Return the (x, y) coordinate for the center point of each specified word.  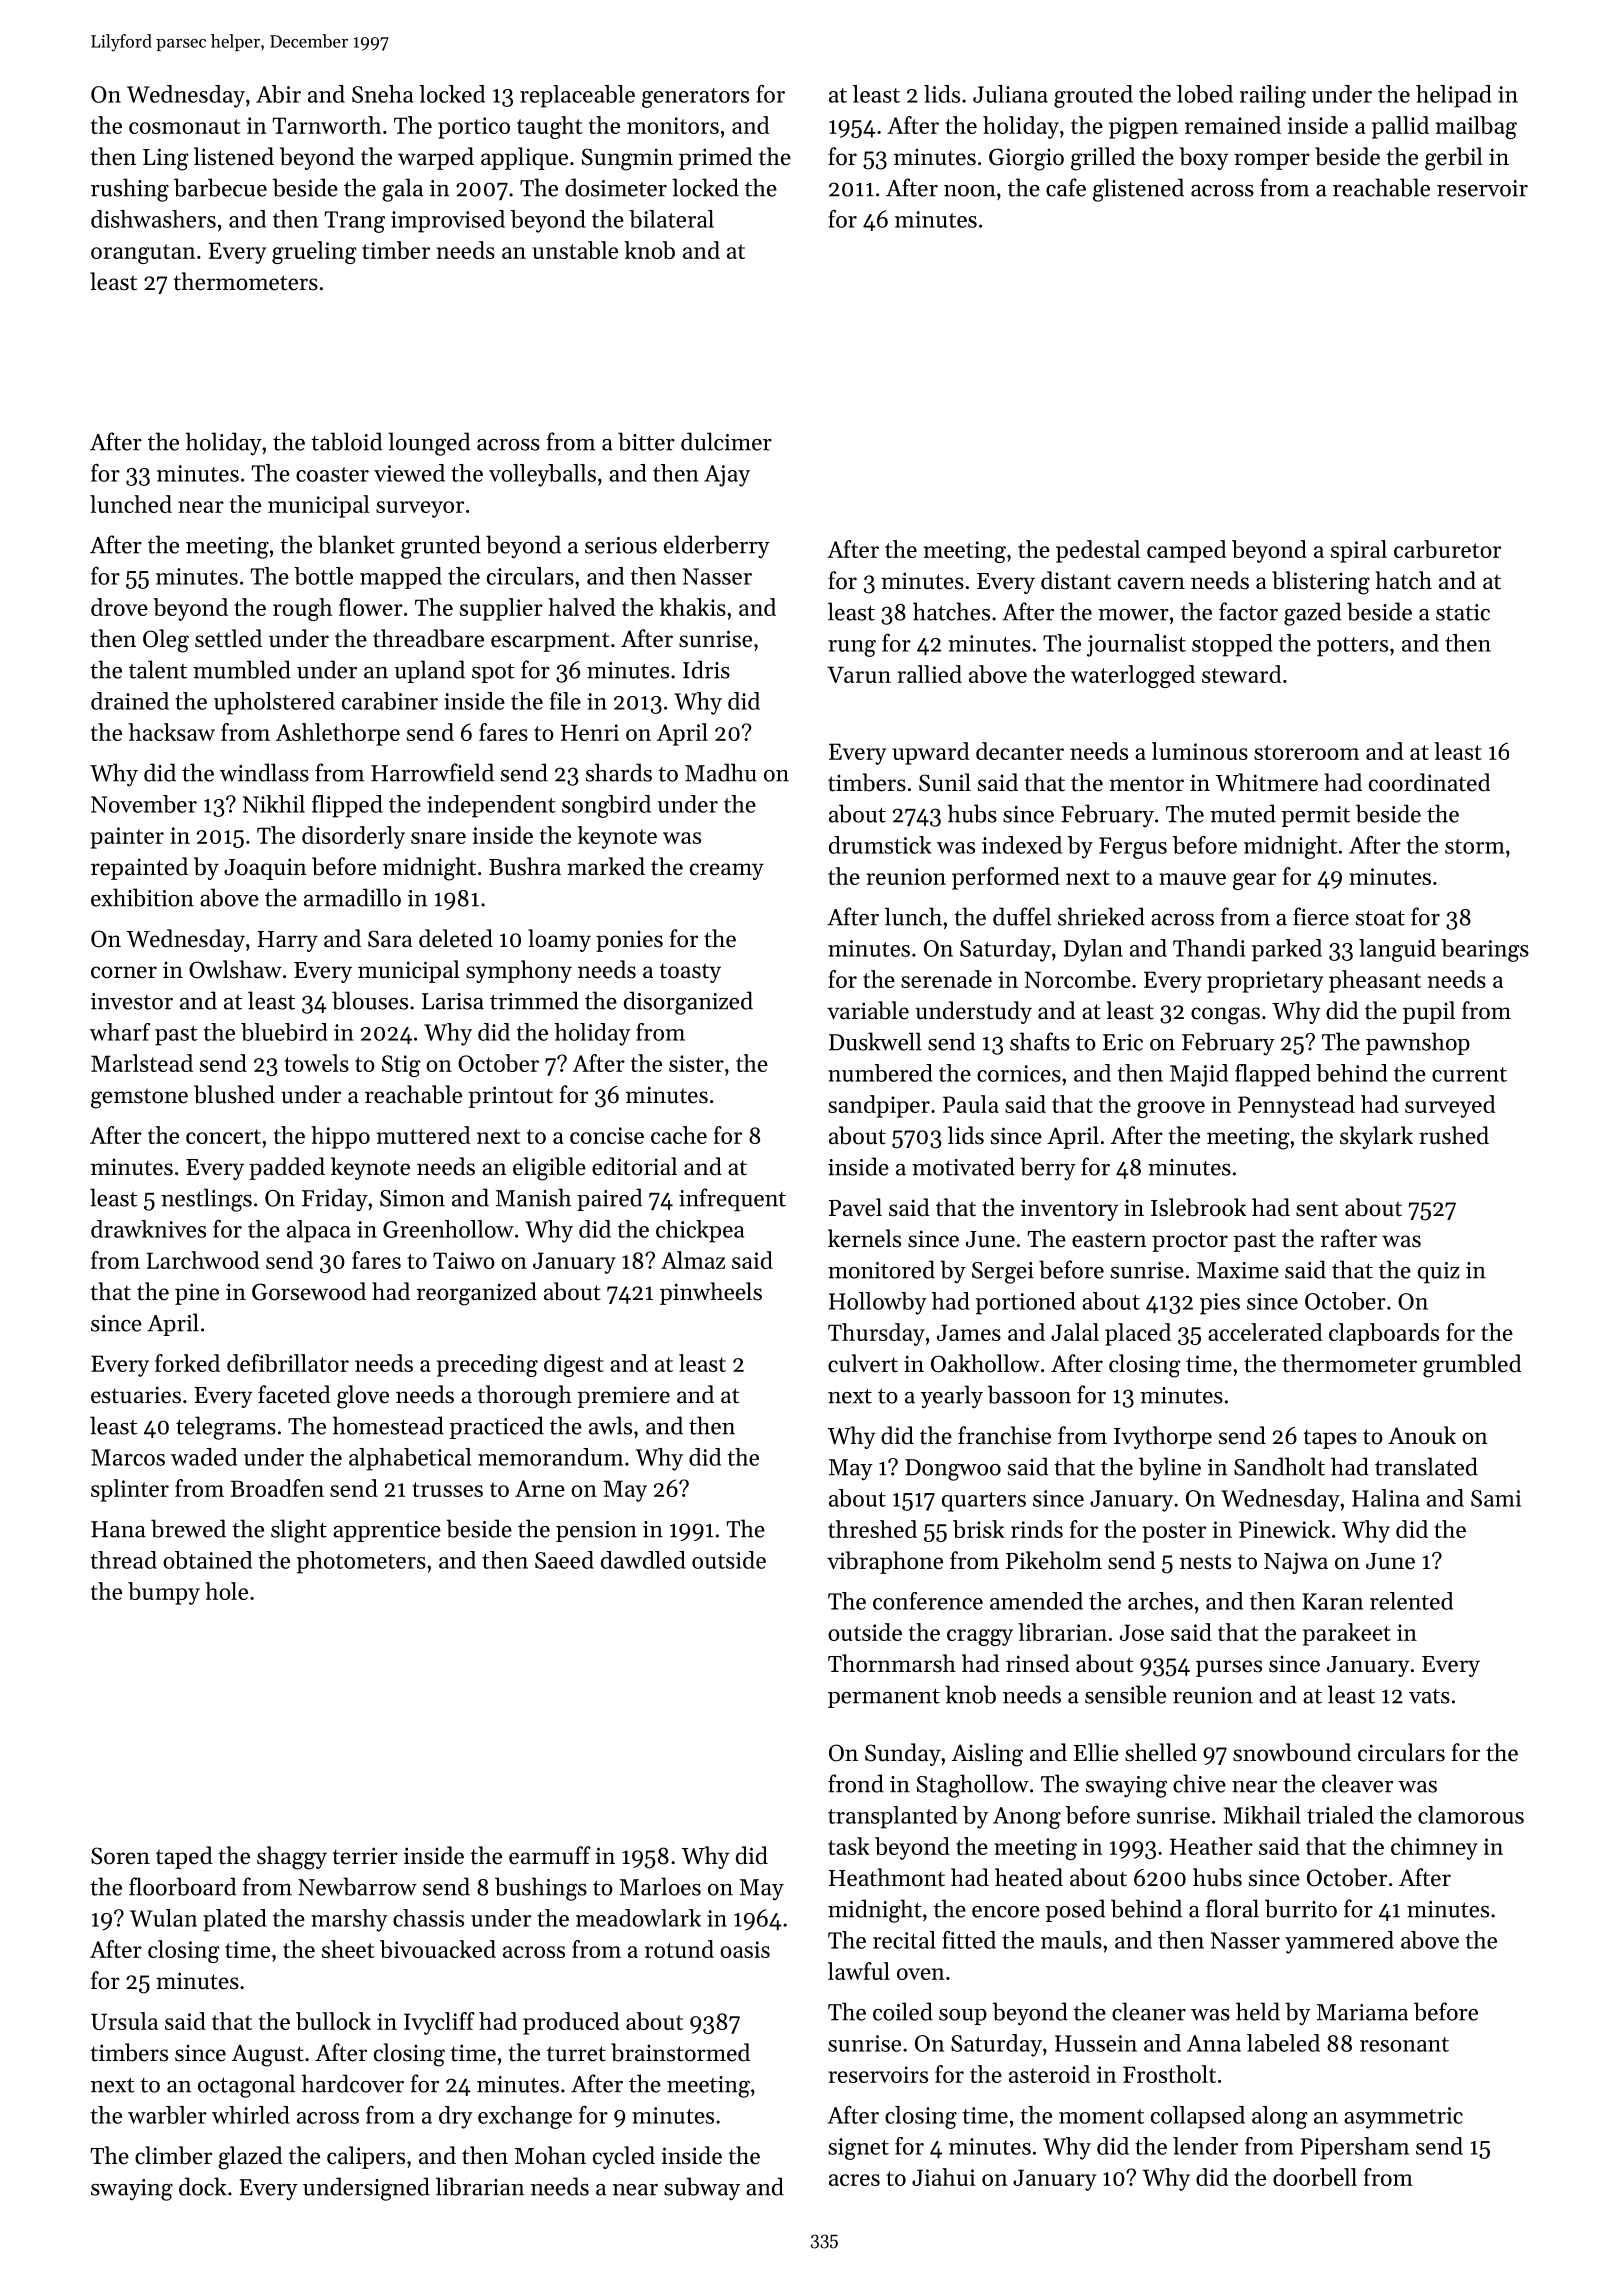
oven (920, 1974)
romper (1272, 161)
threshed (872, 1529)
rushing (130, 190)
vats (1429, 1696)
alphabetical (410, 1459)
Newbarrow (357, 1886)
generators (695, 98)
